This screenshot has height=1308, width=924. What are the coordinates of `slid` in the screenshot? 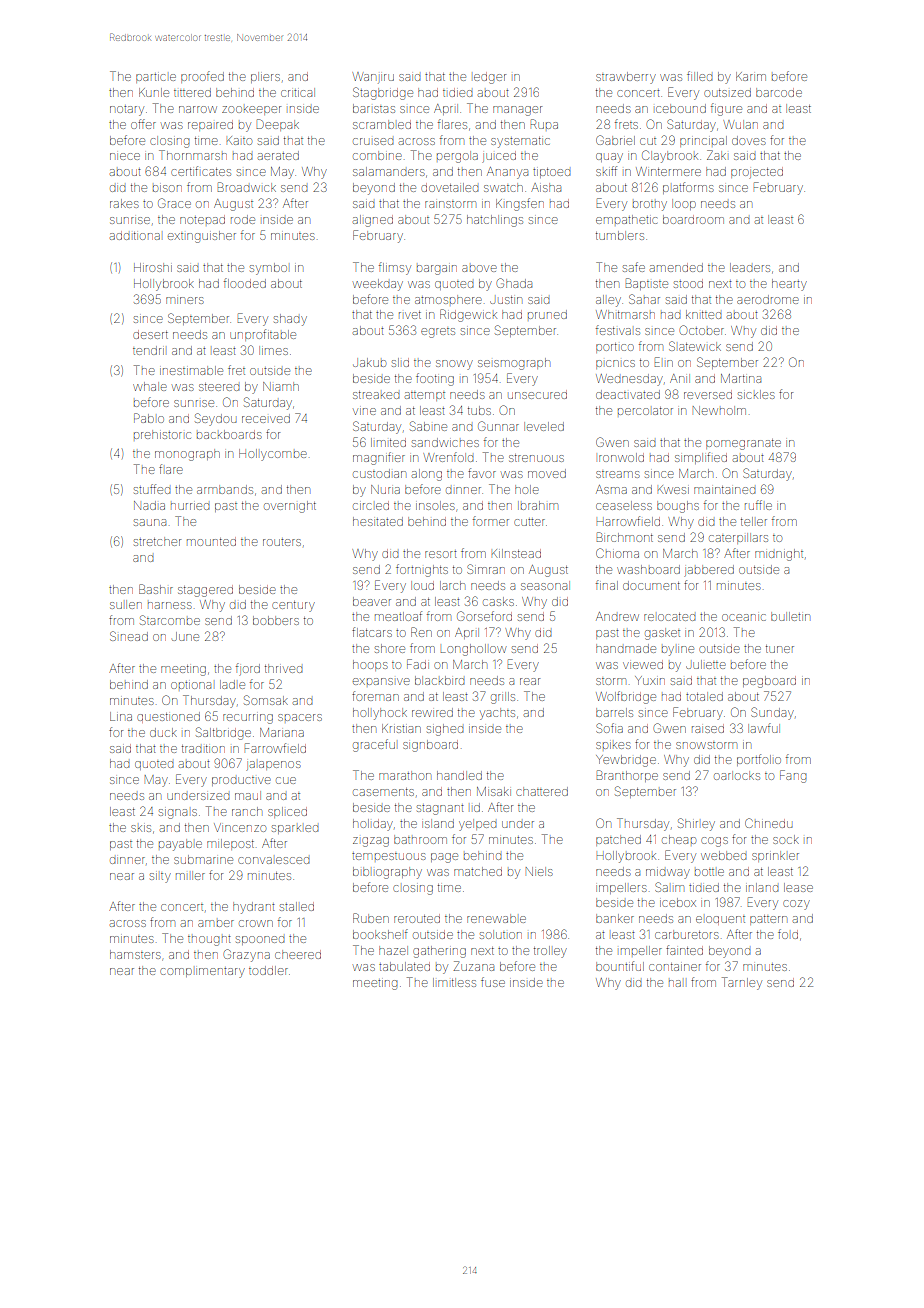 It's located at (400, 362).
